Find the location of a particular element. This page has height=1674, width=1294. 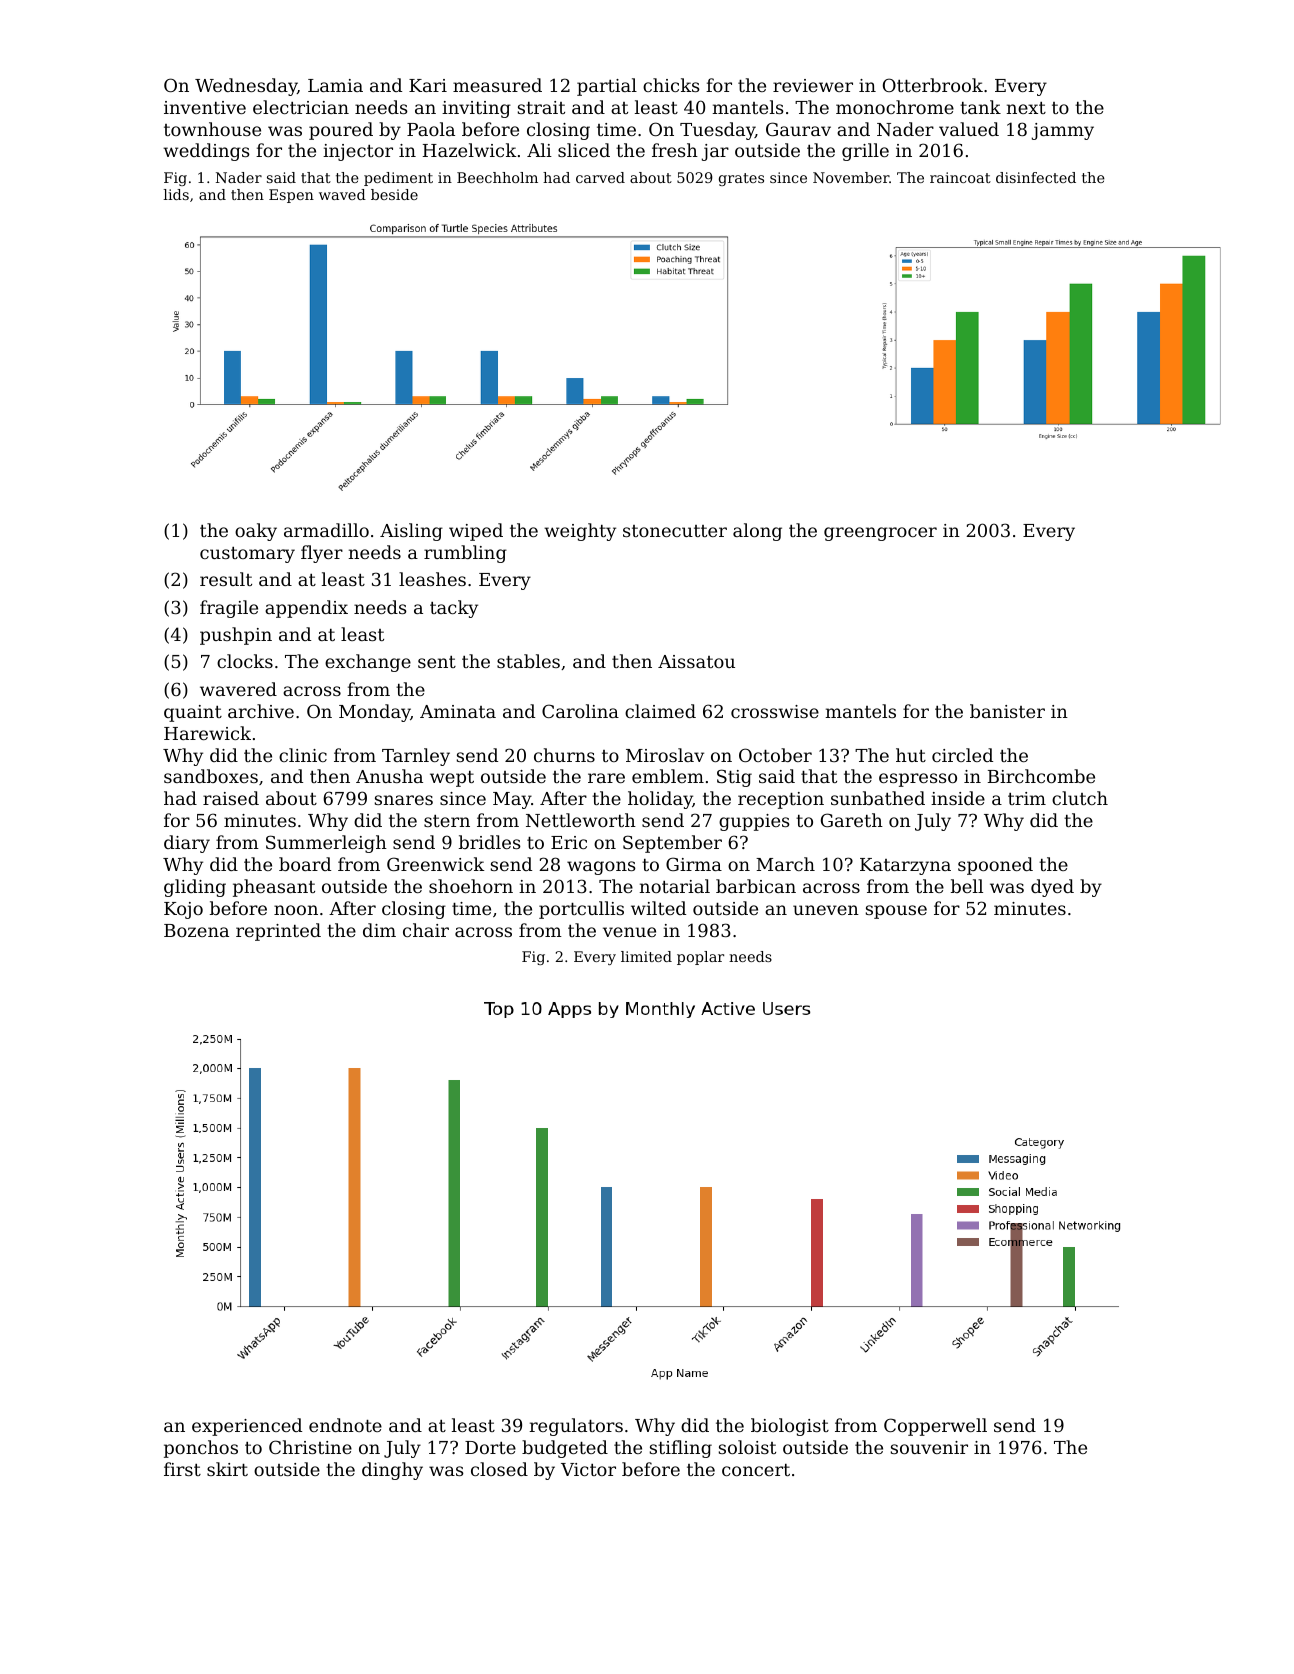

Beechholm is located at coordinates (497, 177).
